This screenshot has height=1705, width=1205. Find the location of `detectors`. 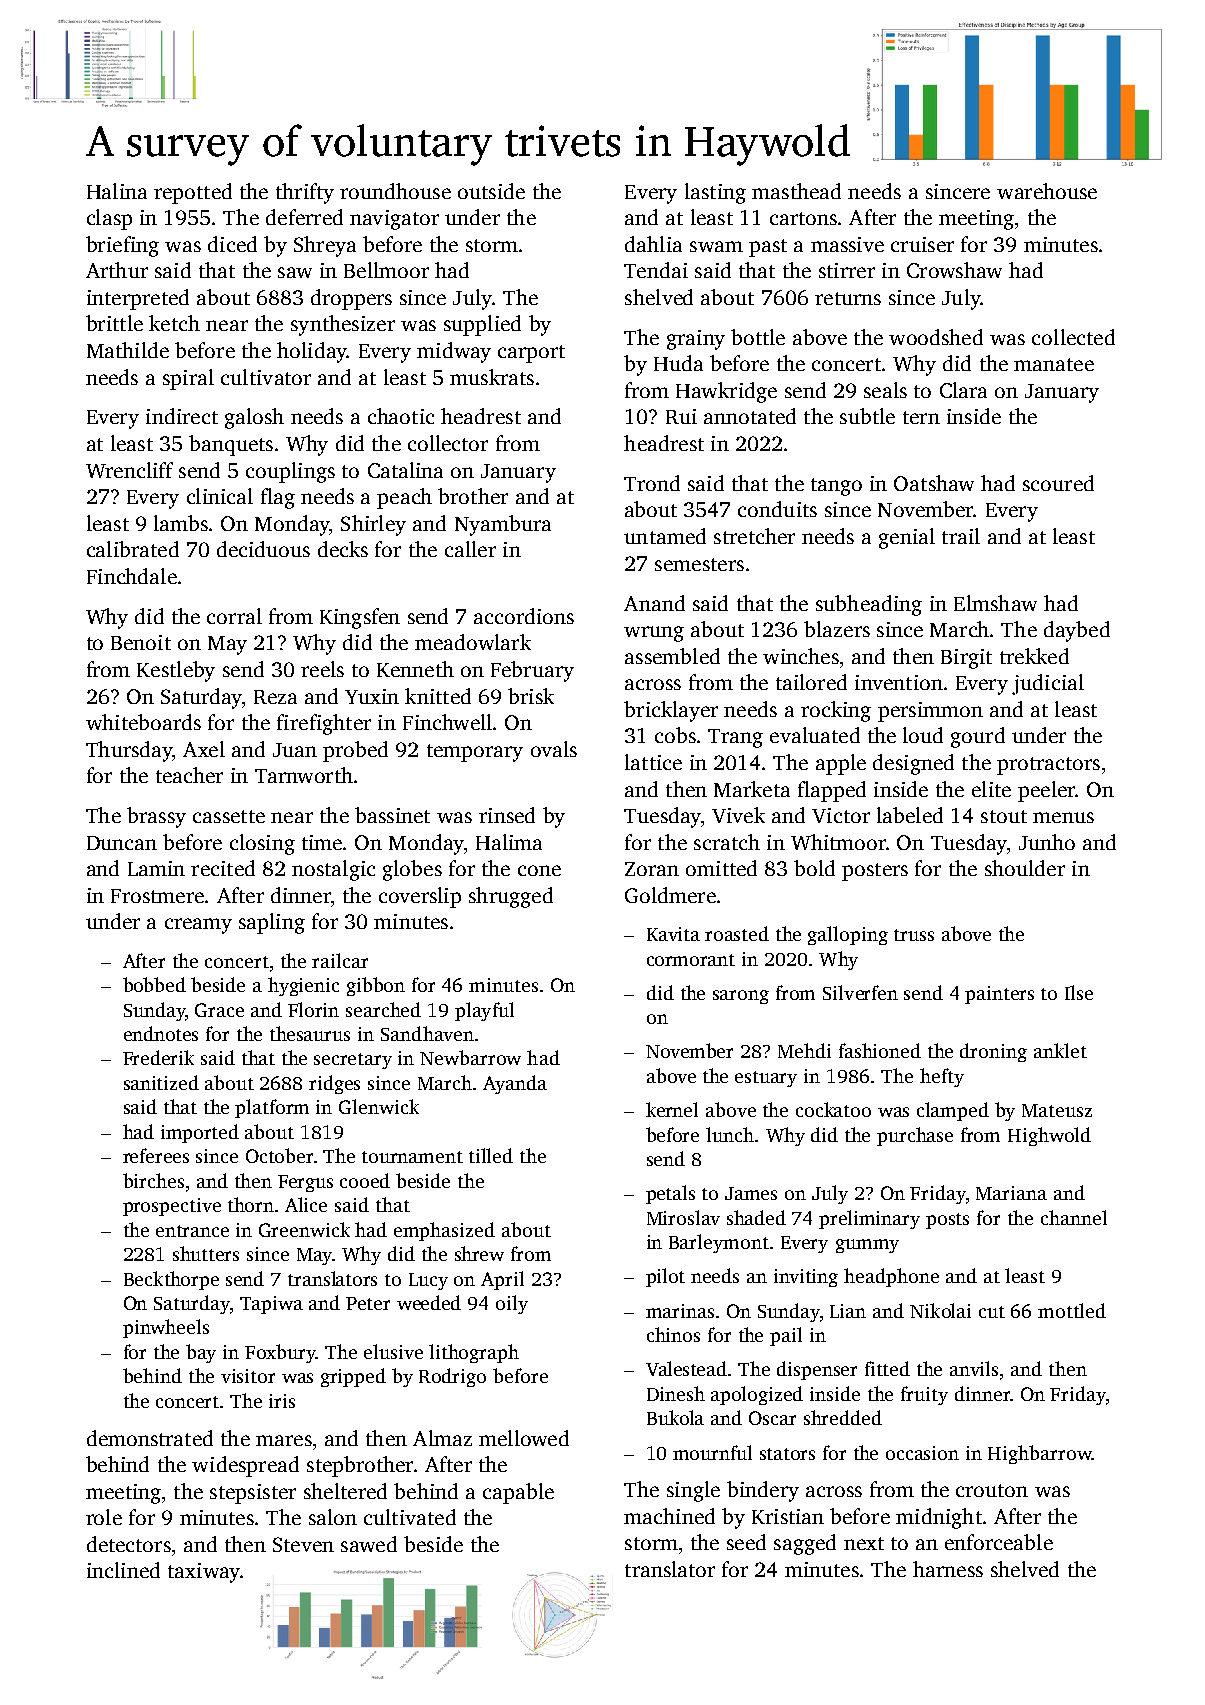

detectors is located at coordinates (129, 1544).
